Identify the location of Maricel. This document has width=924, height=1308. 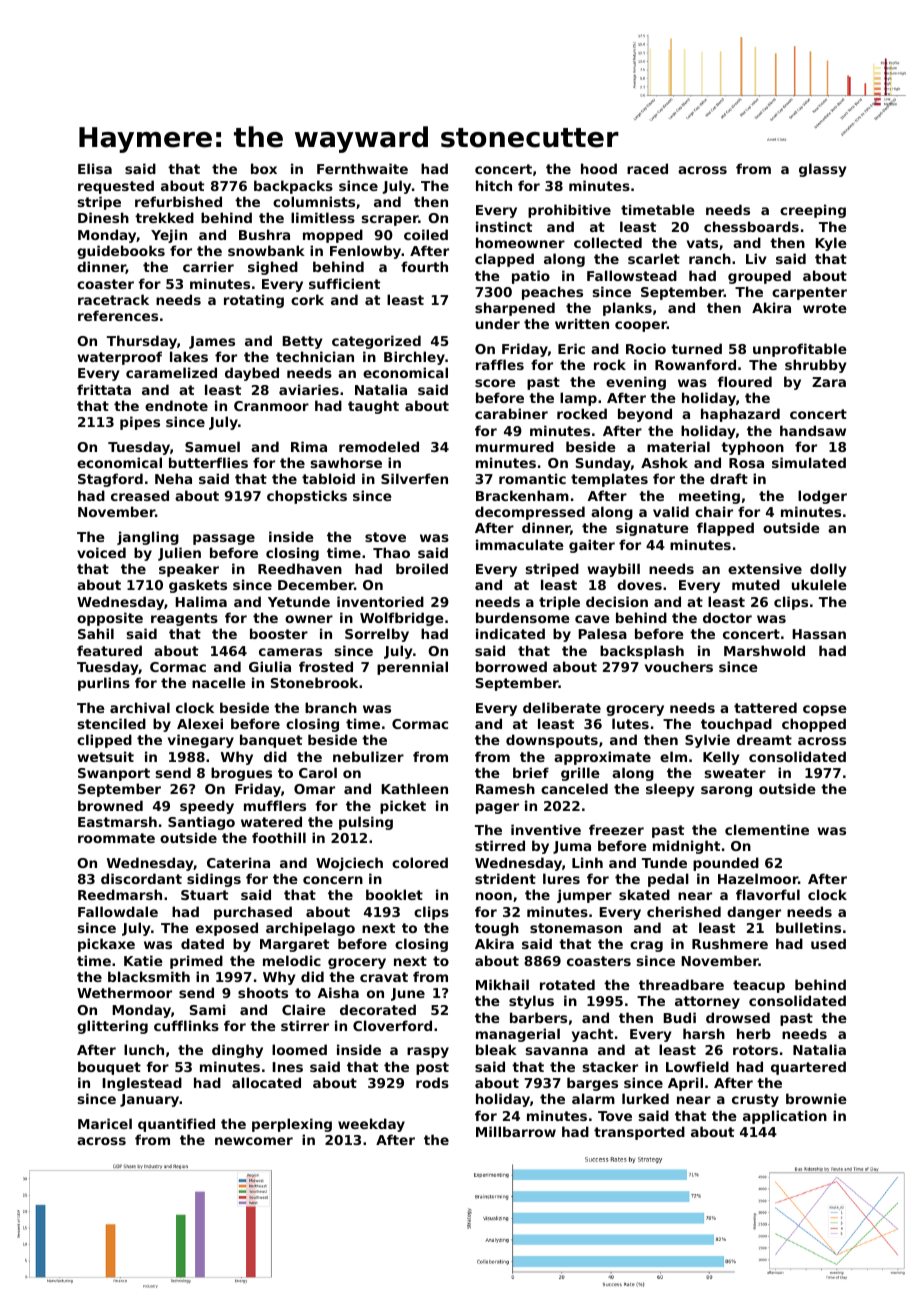
(105, 1123).
